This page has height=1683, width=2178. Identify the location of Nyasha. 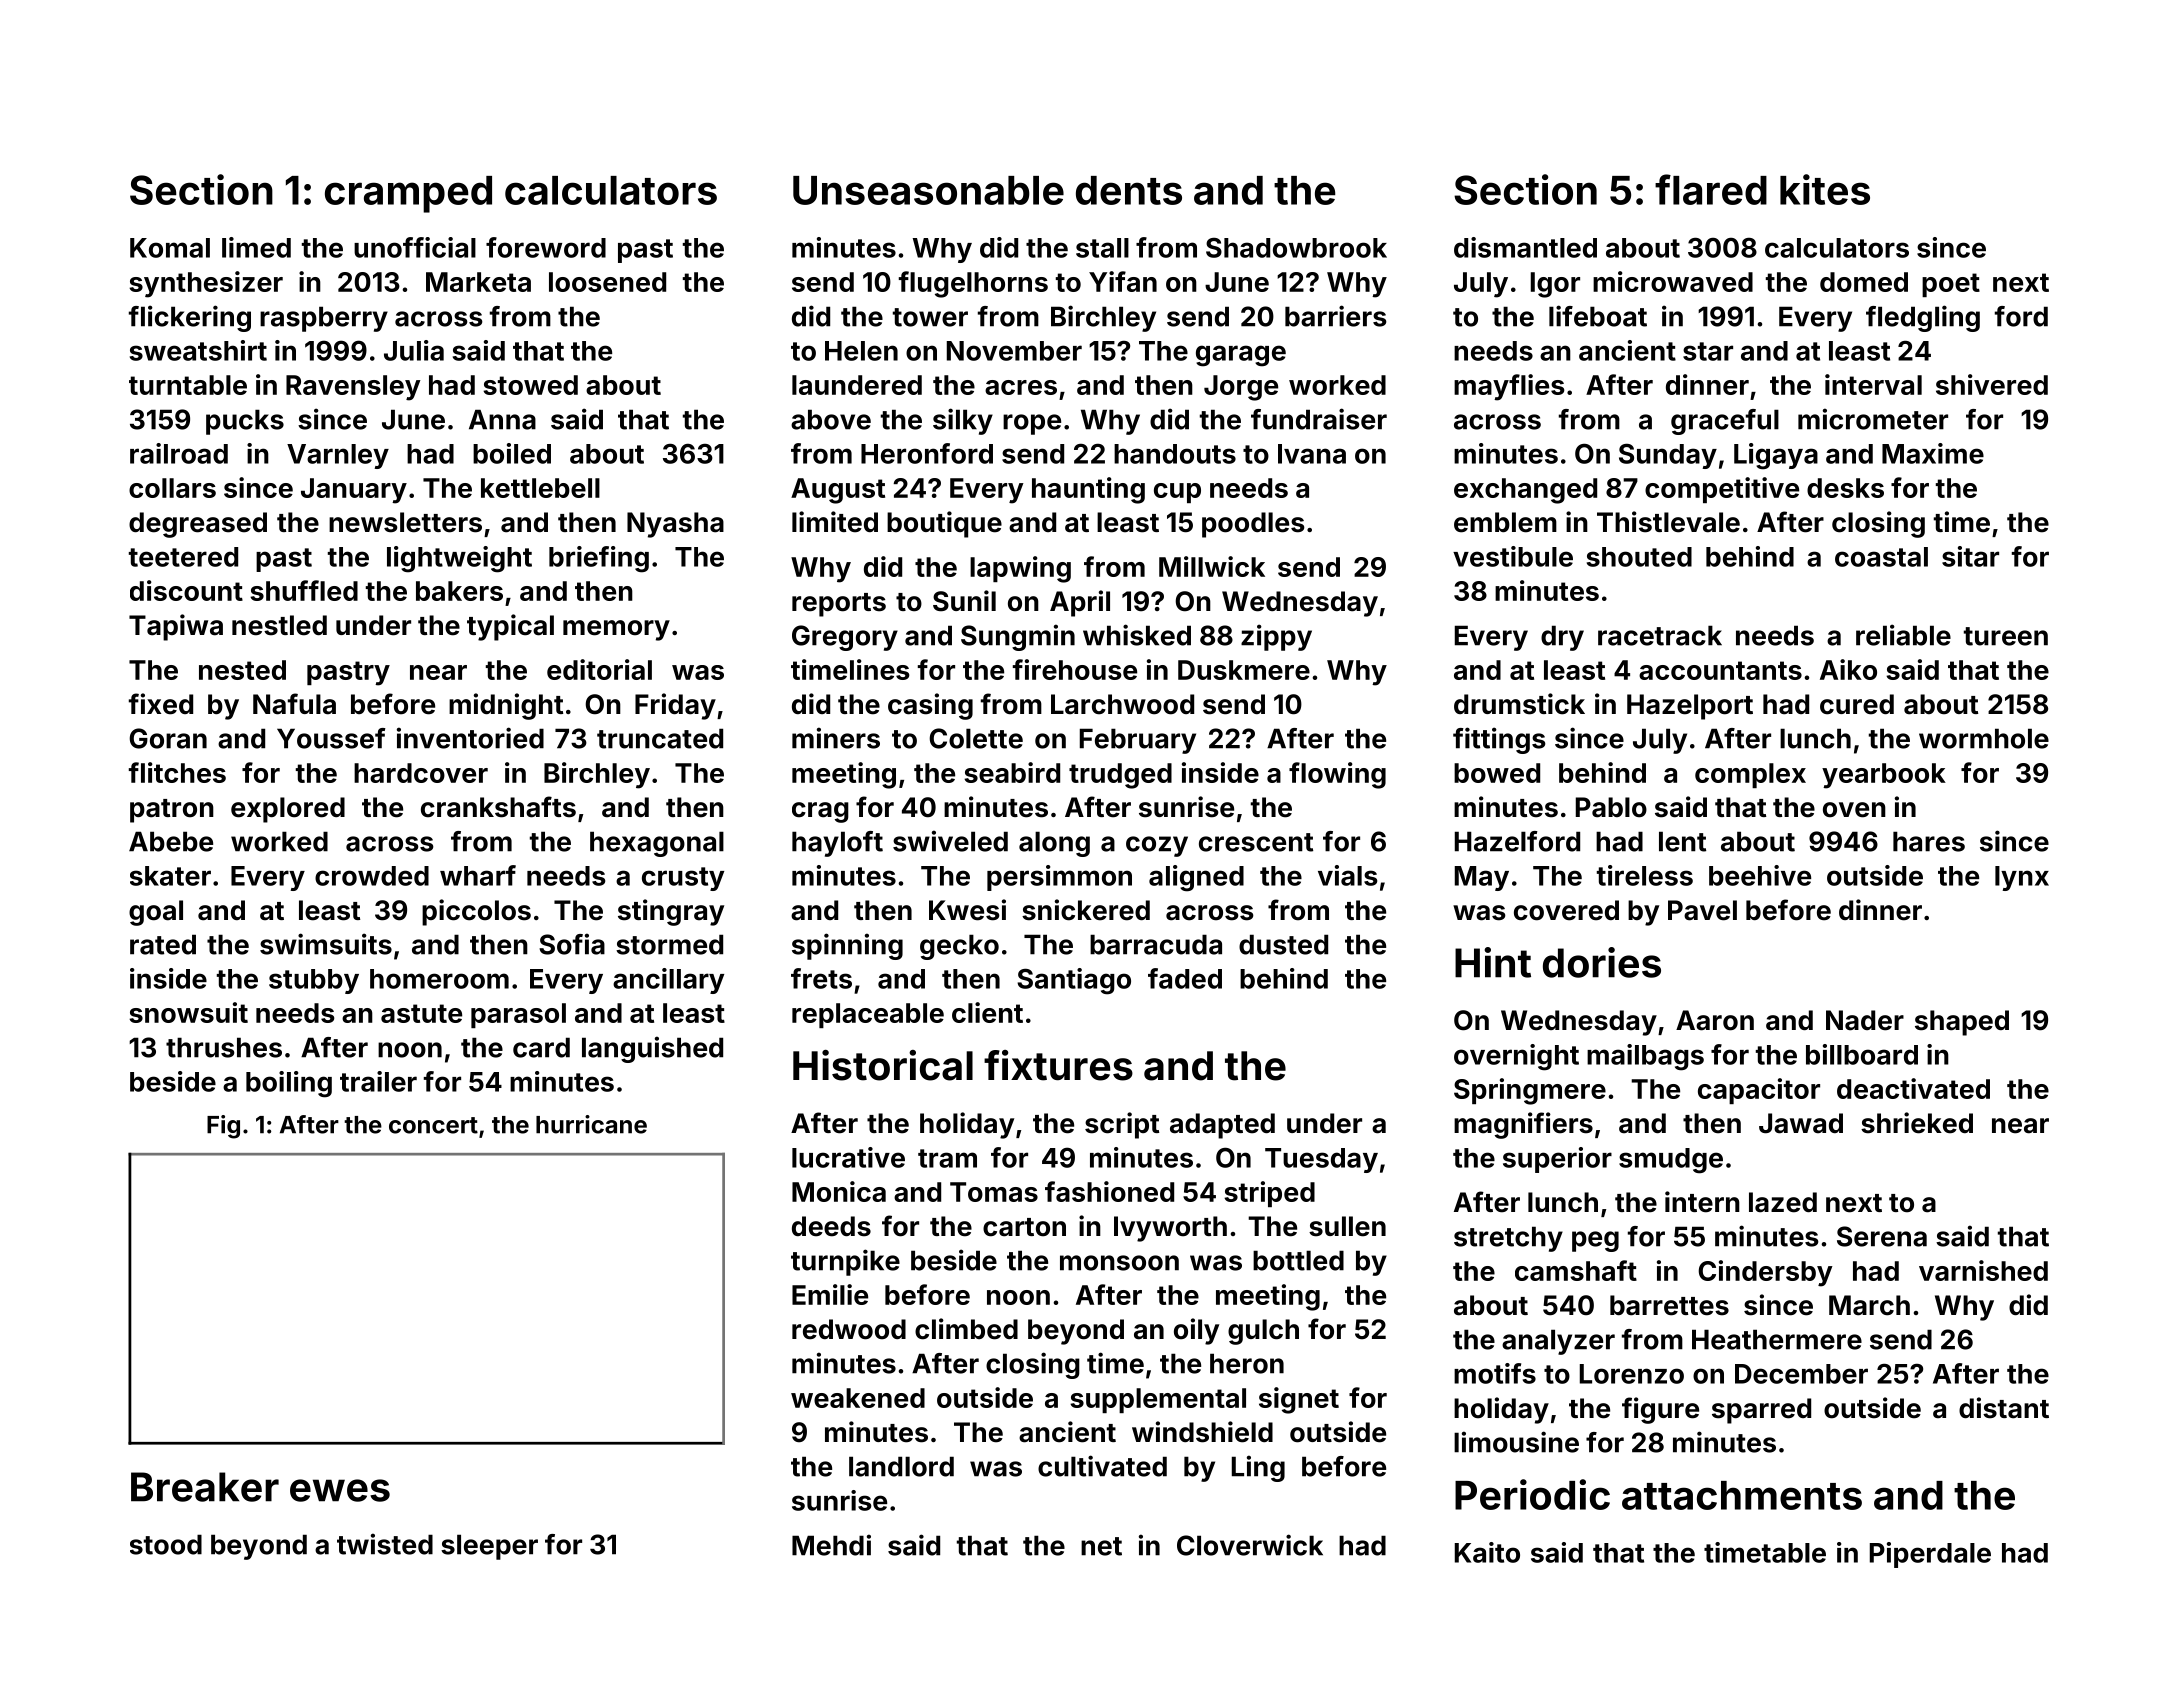
(675, 525).
